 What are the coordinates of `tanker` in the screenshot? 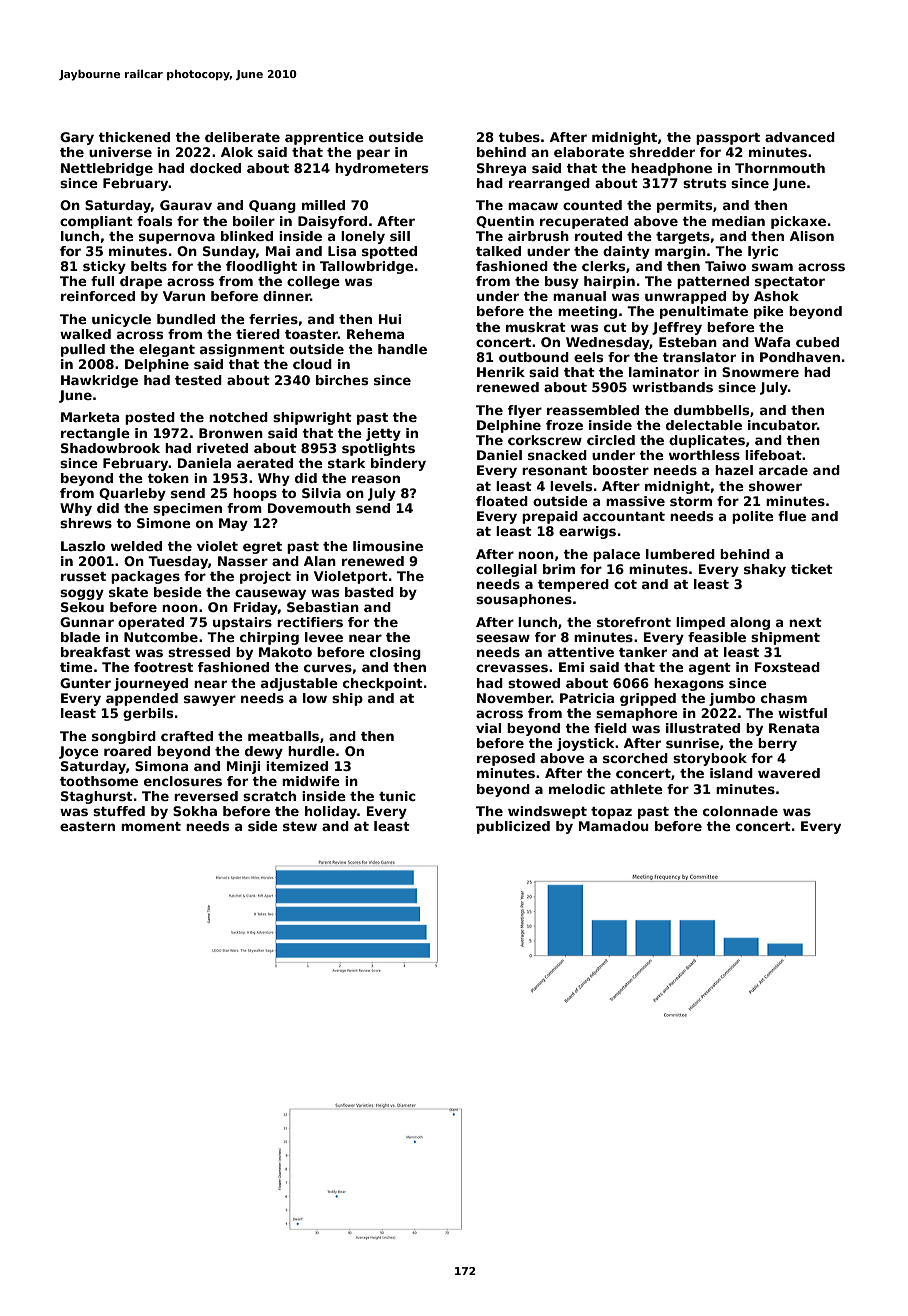 It's located at (643, 652).
